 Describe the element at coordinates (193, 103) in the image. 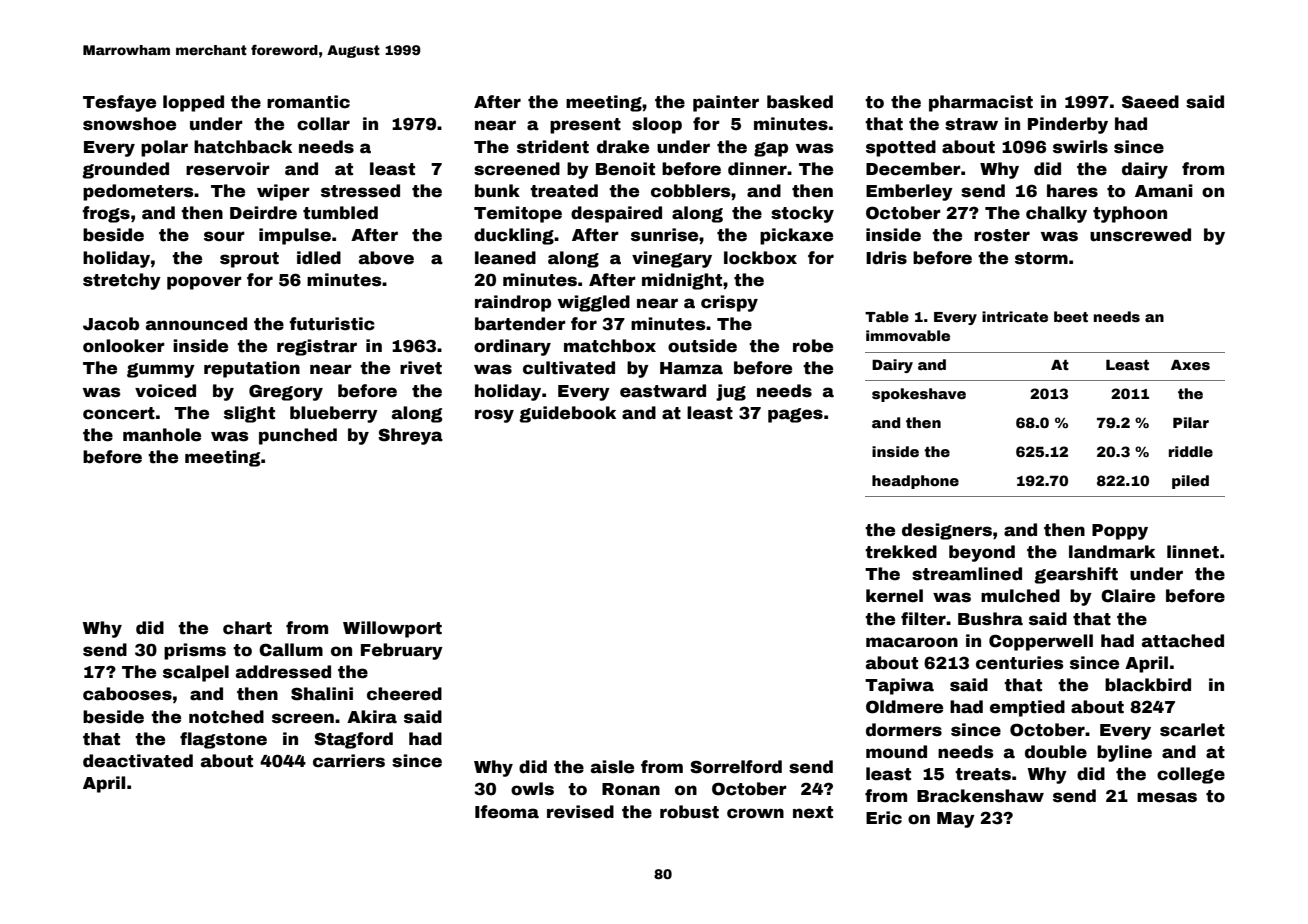

I see `lopped` at that location.
